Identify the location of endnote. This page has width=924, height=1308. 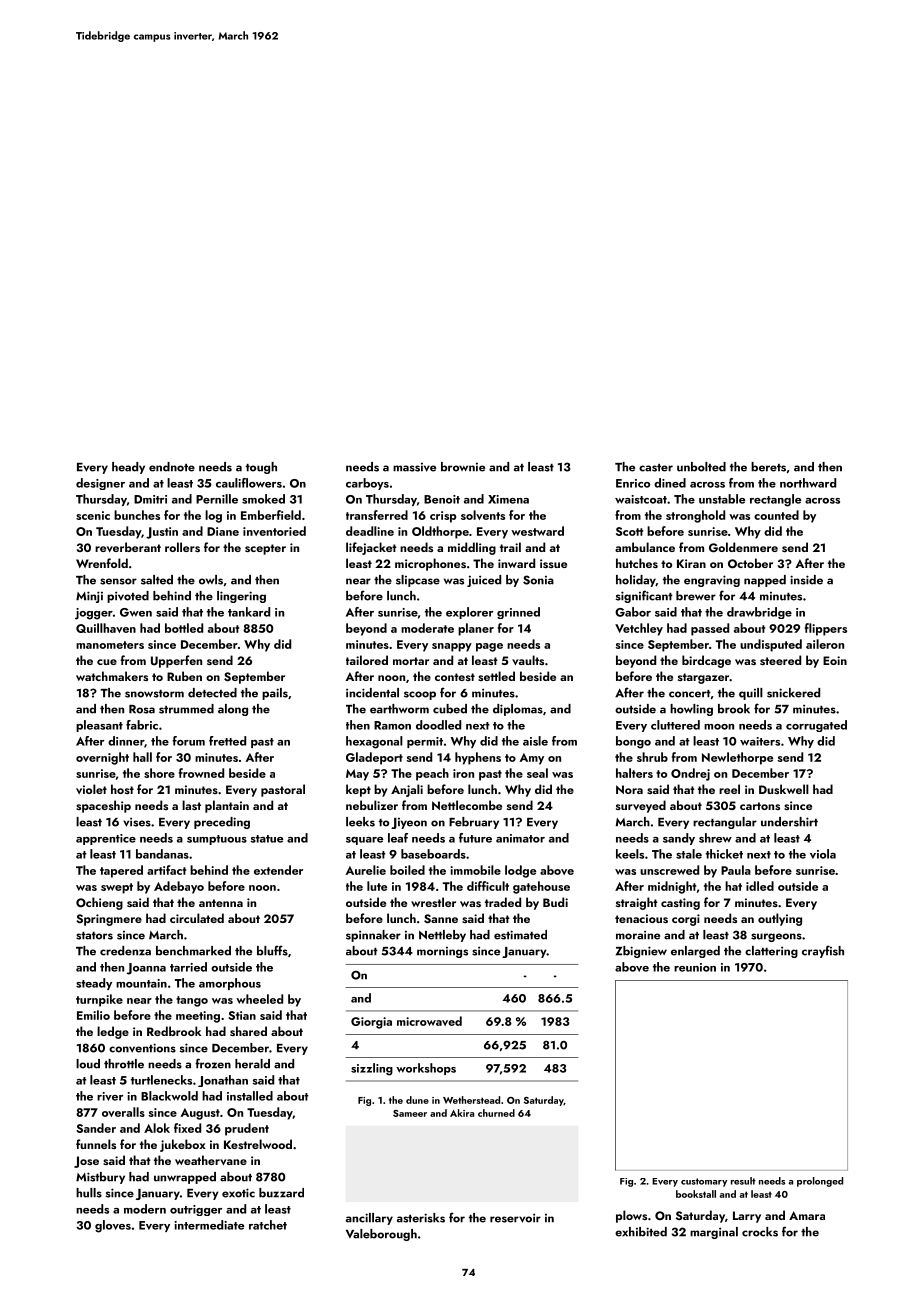
(172, 467).
